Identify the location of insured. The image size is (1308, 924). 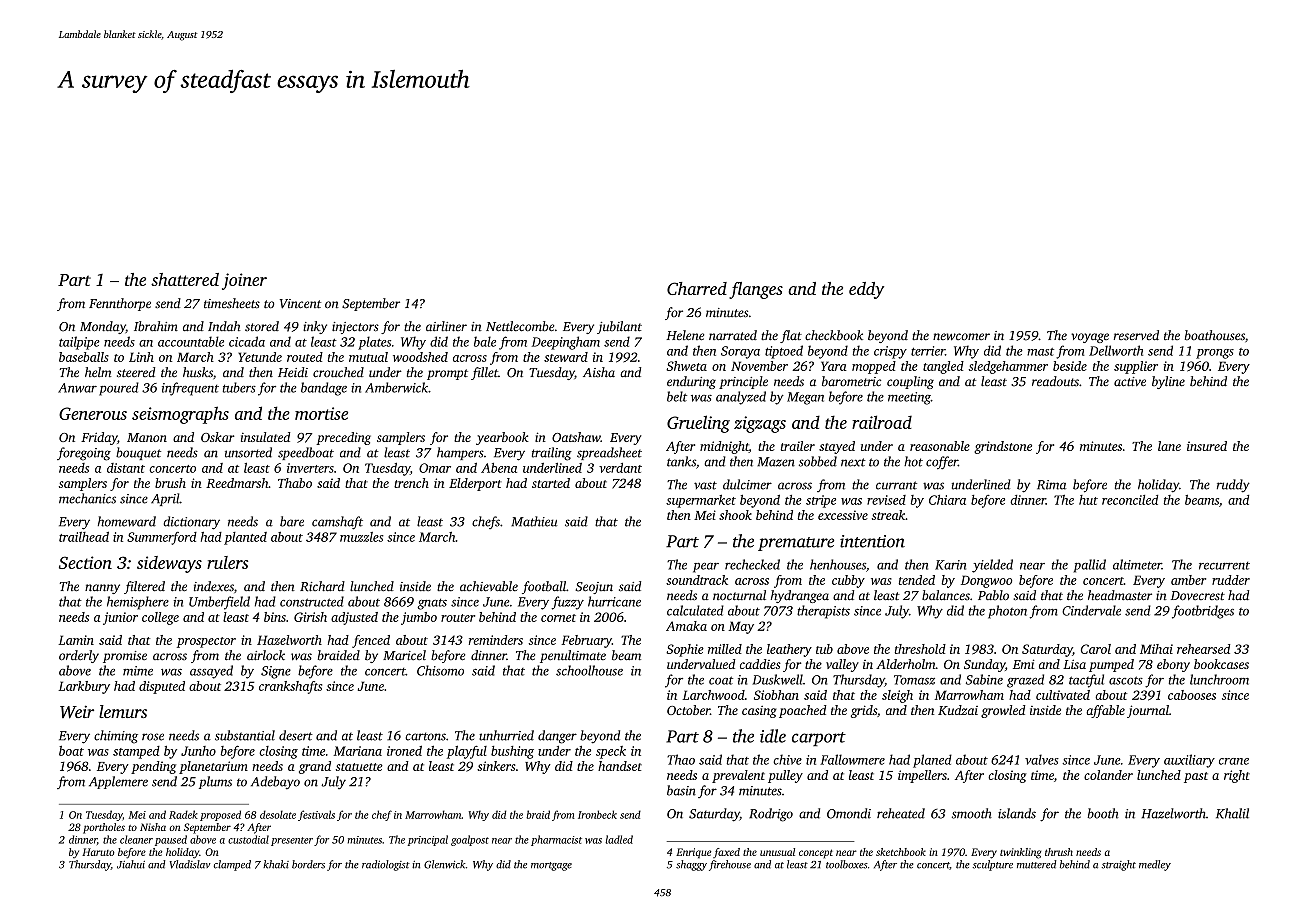
(1207, 446).
